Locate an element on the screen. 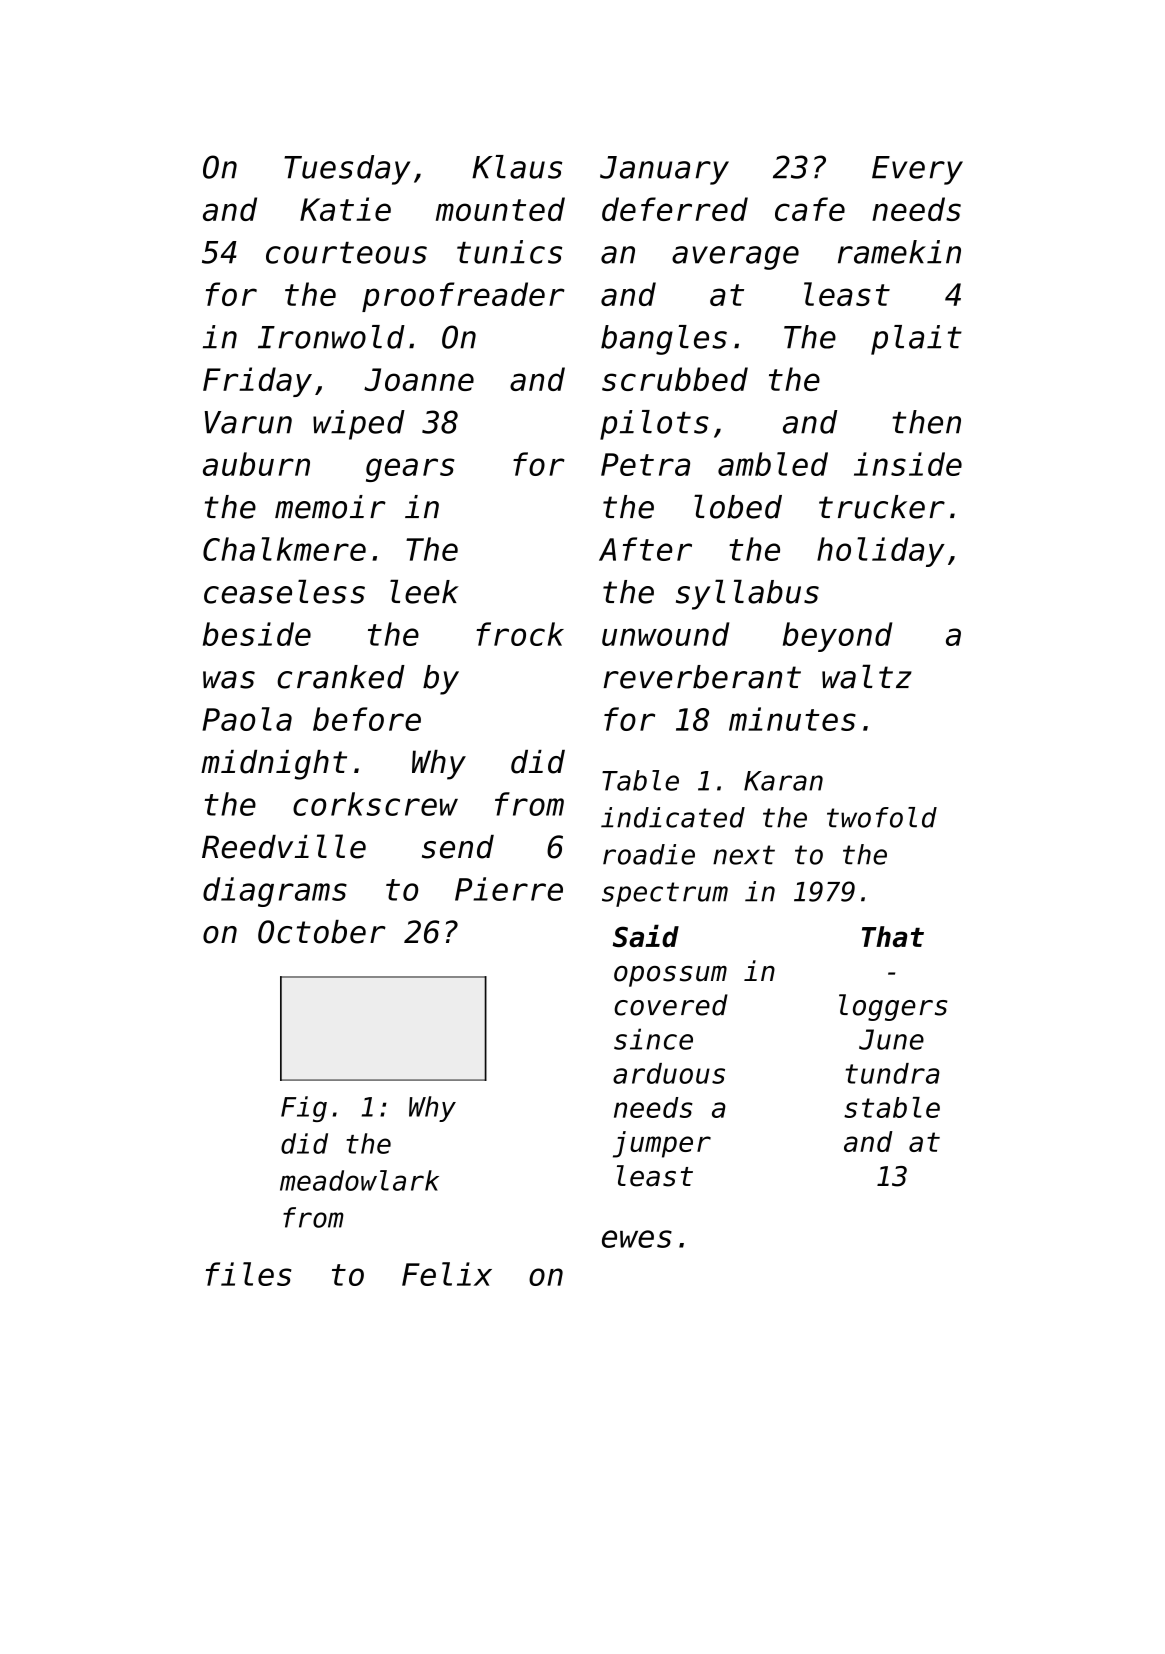 Image resolution: width=1165 pixels, height=1654 pixels. pilots is located at coordinates (654, 425).
